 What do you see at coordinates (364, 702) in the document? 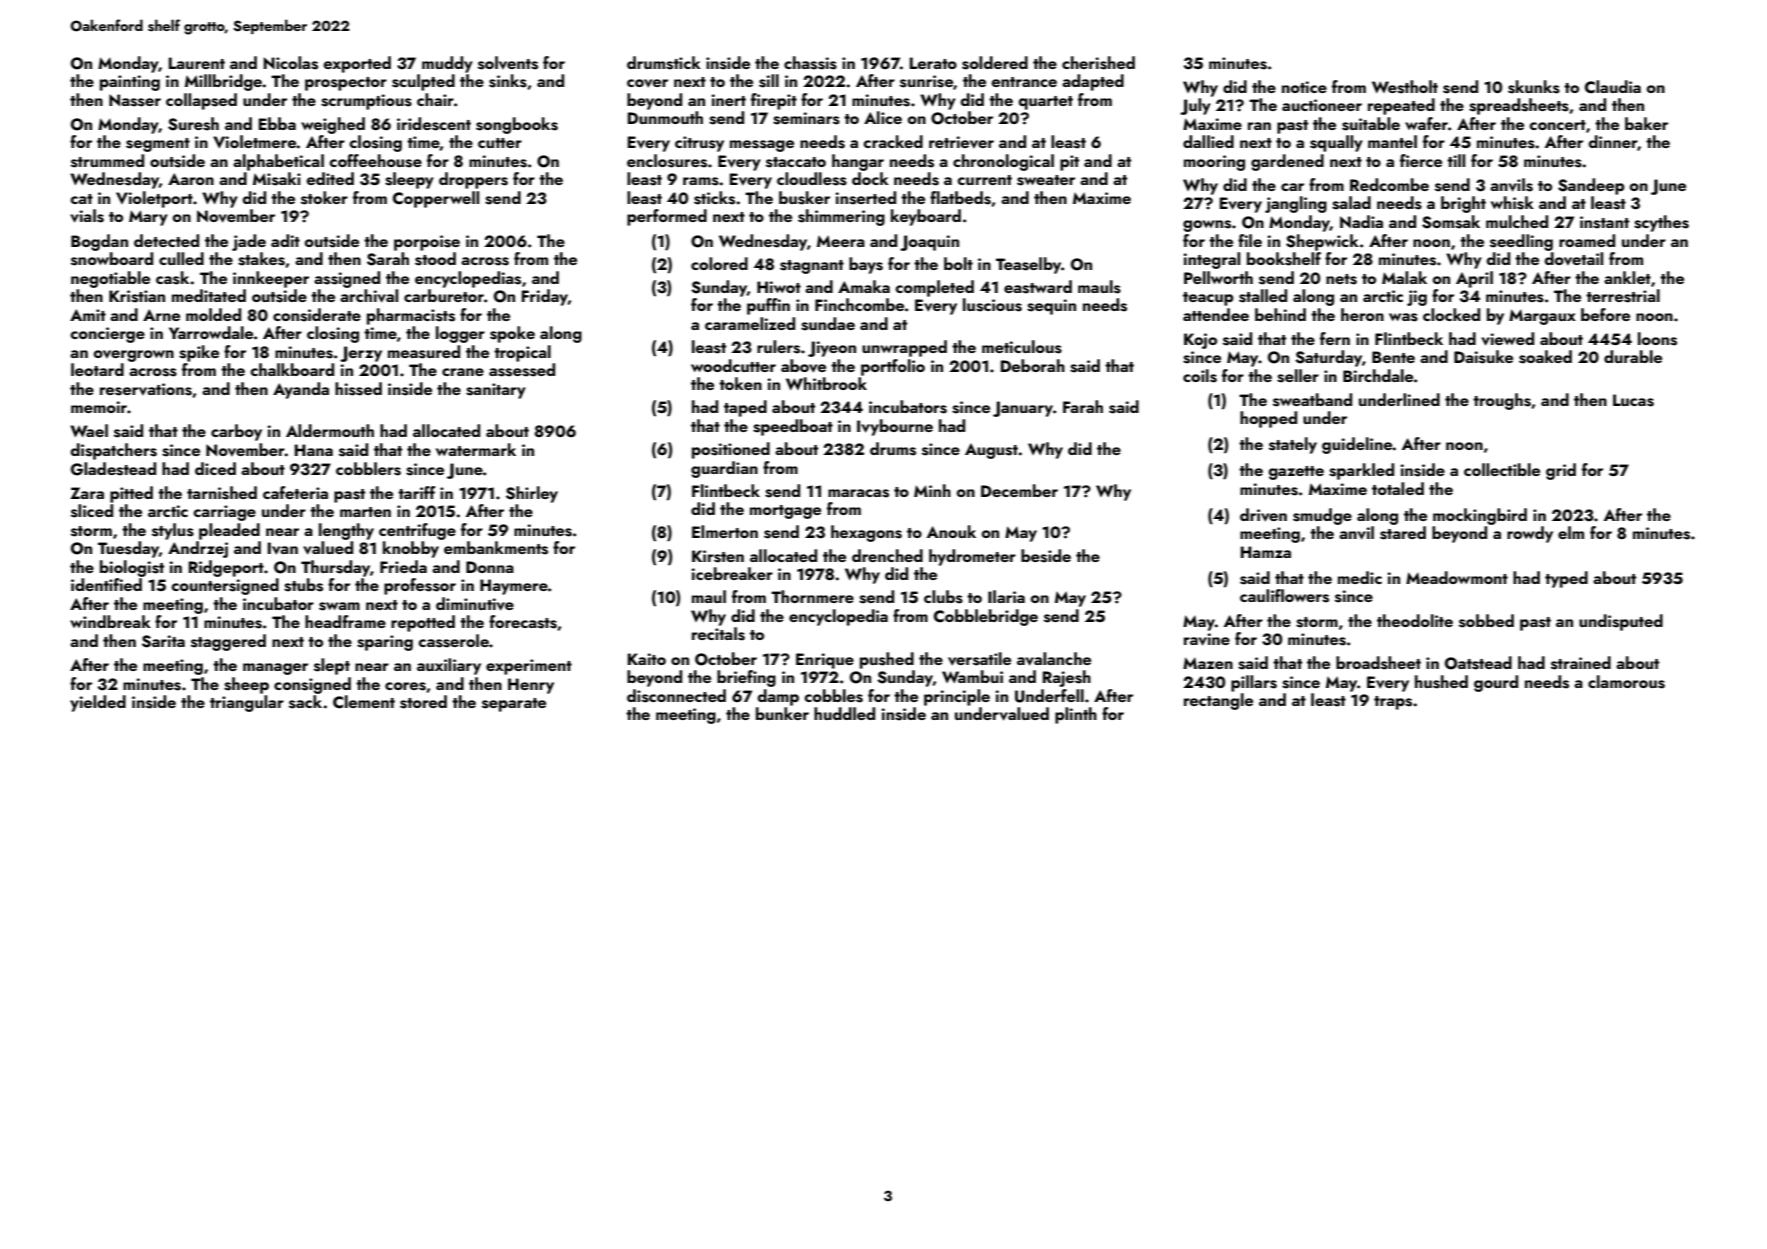
I see `Clement` at bounding box center [364, 702].
